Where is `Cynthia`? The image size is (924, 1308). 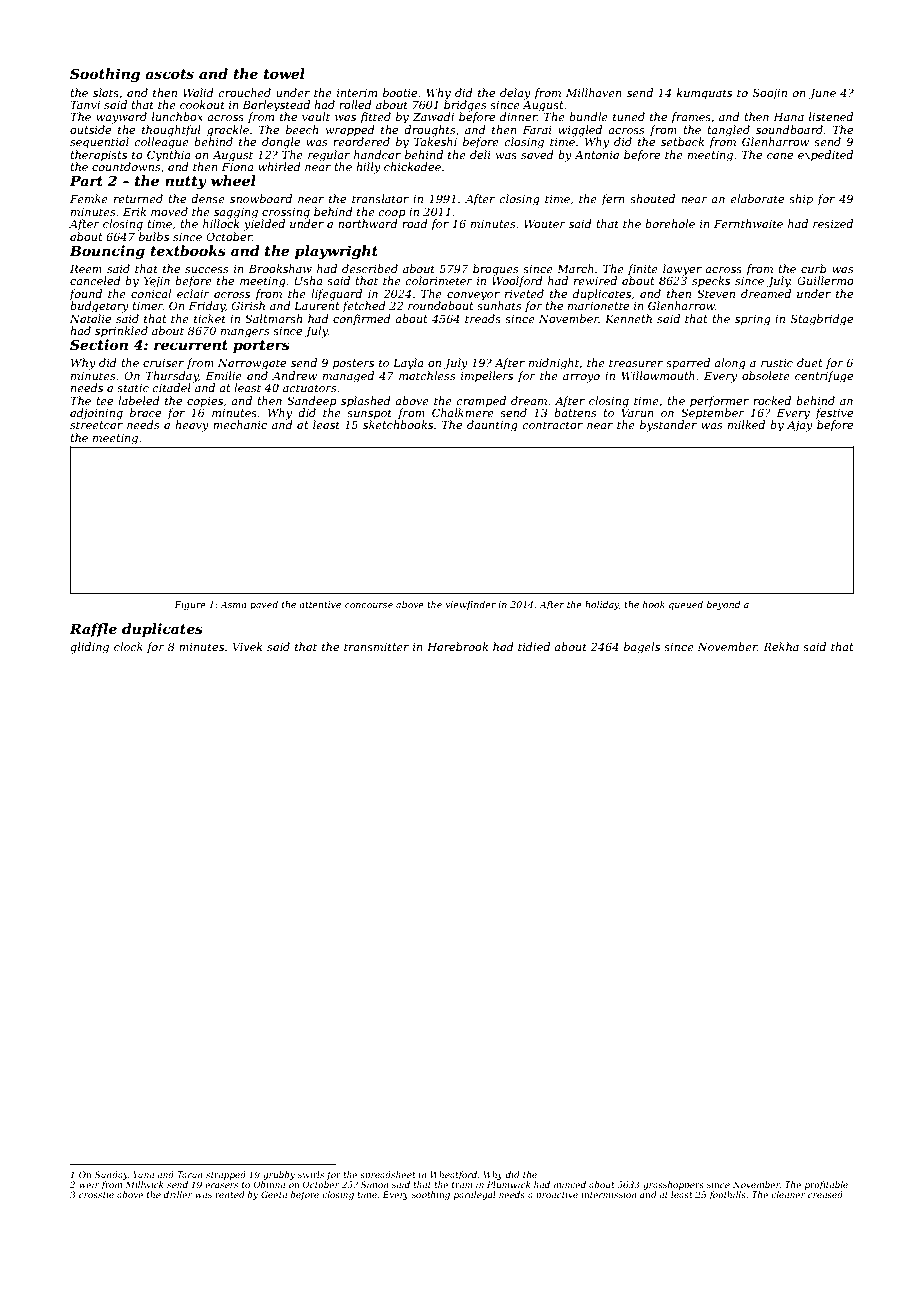
Cynthia is located at coordinates (169, 156).
